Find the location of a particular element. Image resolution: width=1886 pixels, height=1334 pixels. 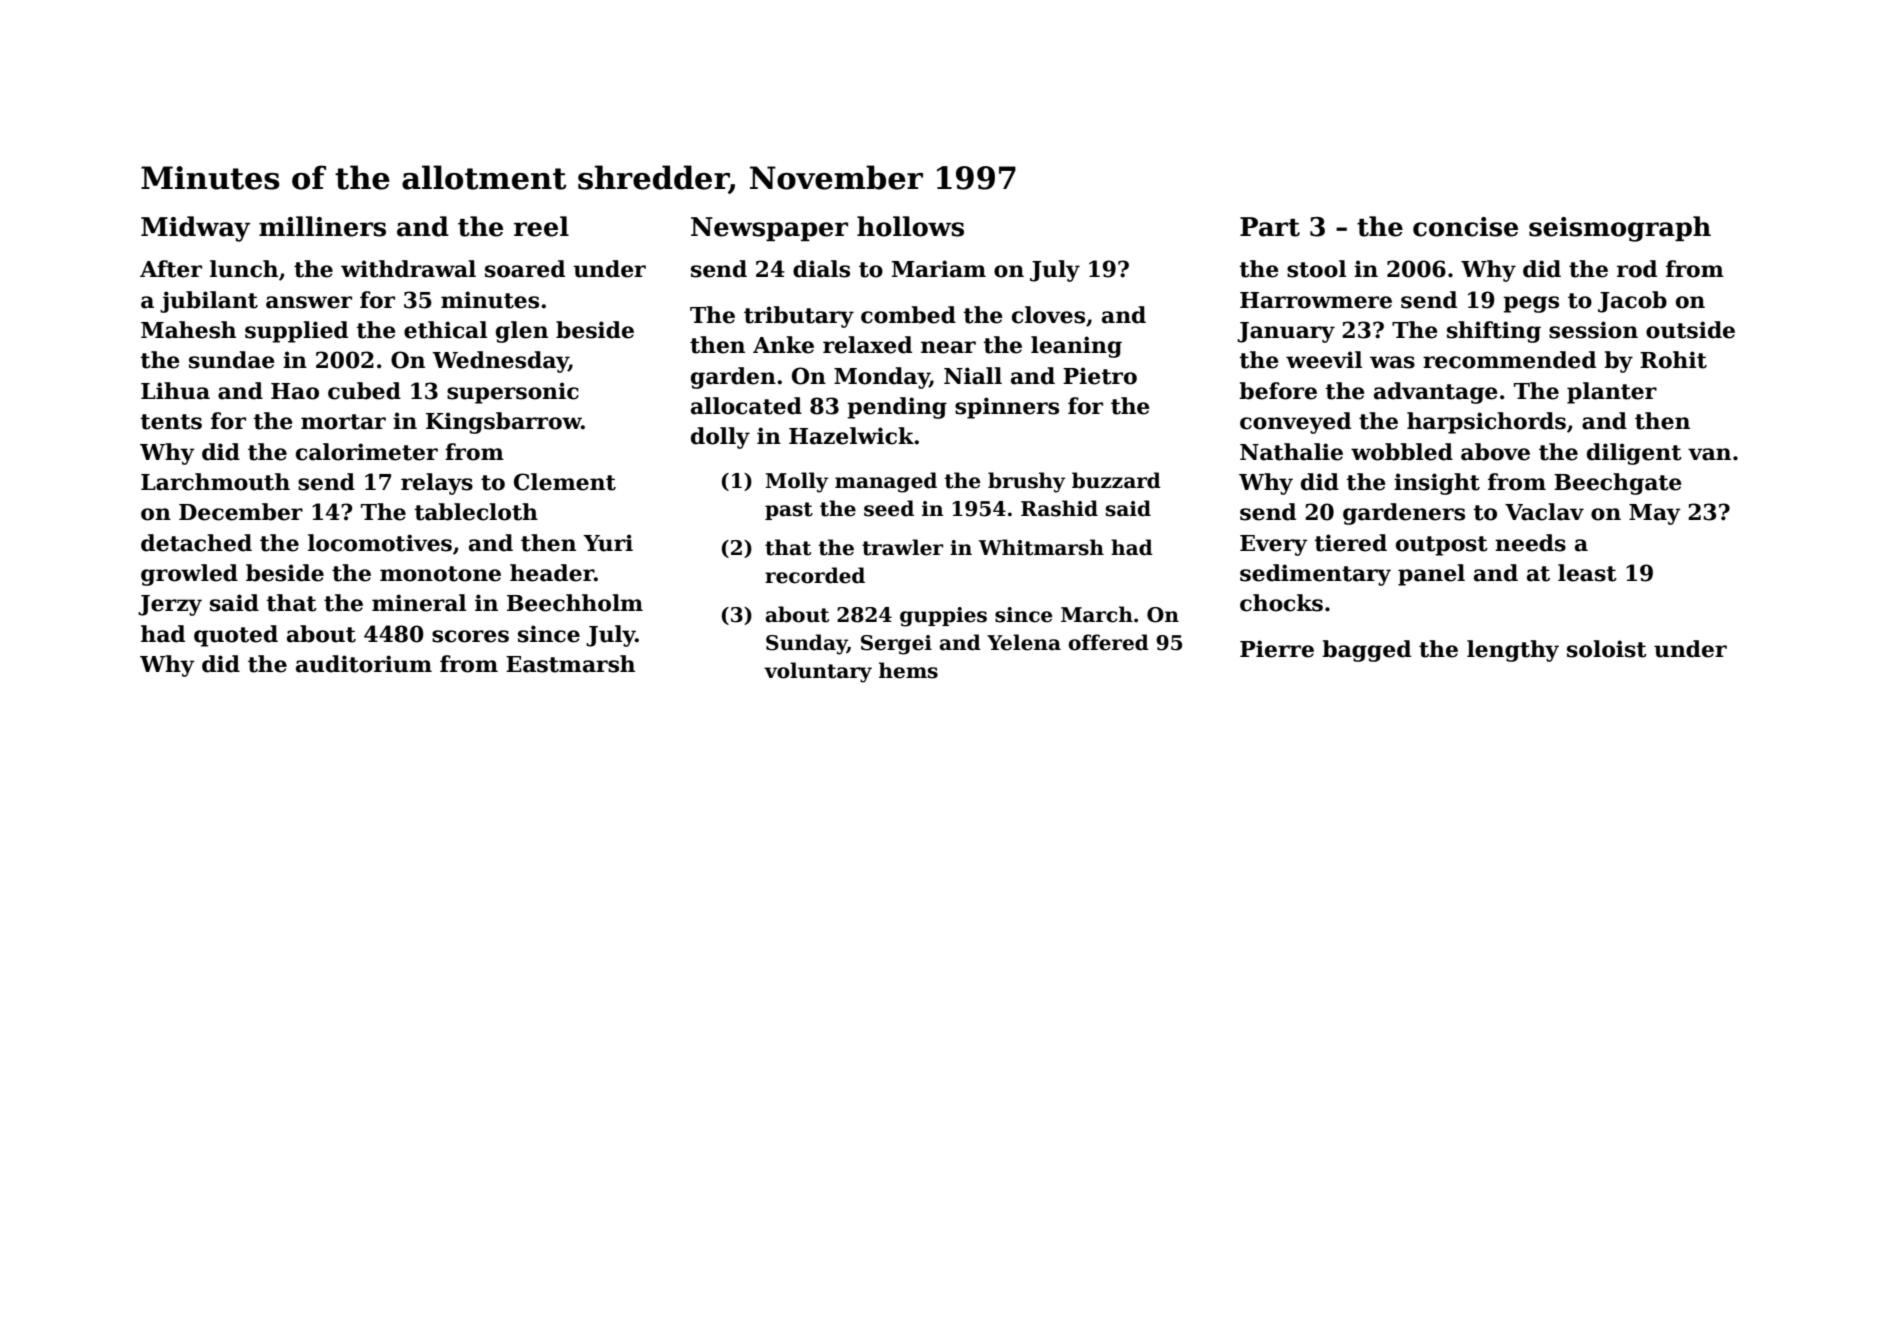

seed is located at coordinates (889, 508).
